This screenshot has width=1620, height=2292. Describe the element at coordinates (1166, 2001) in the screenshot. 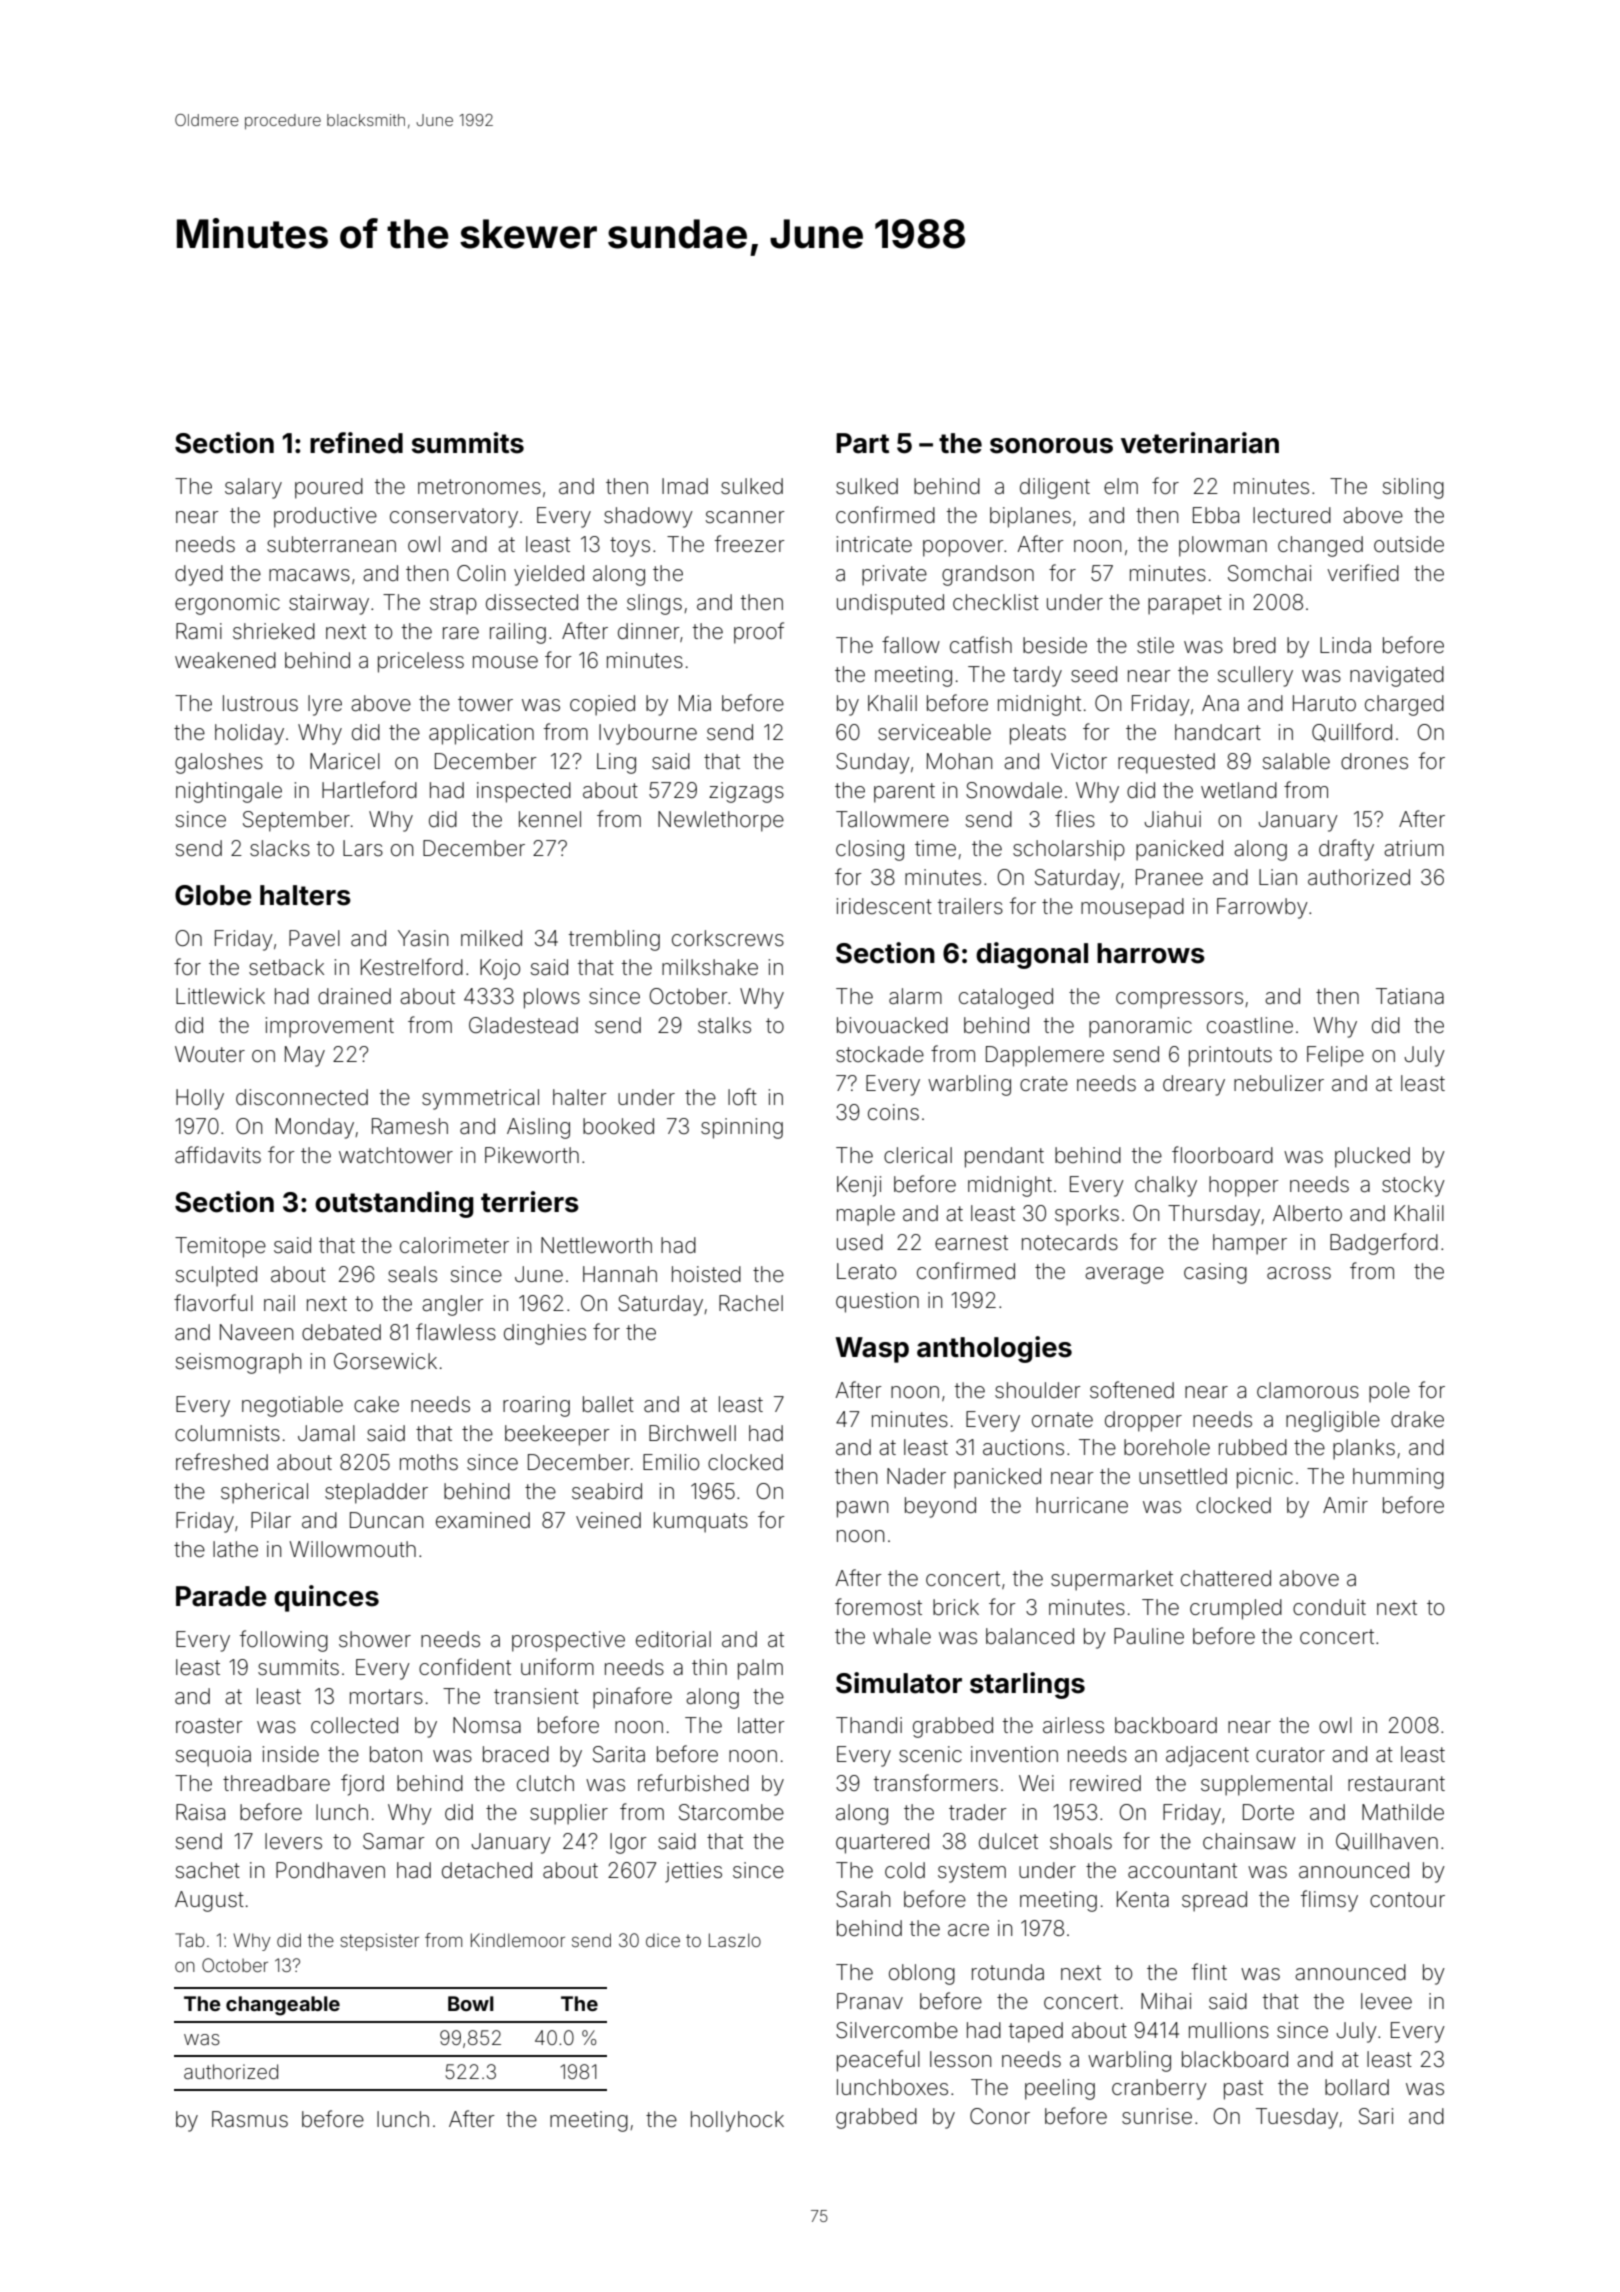

I see `Mihai` at that location.
